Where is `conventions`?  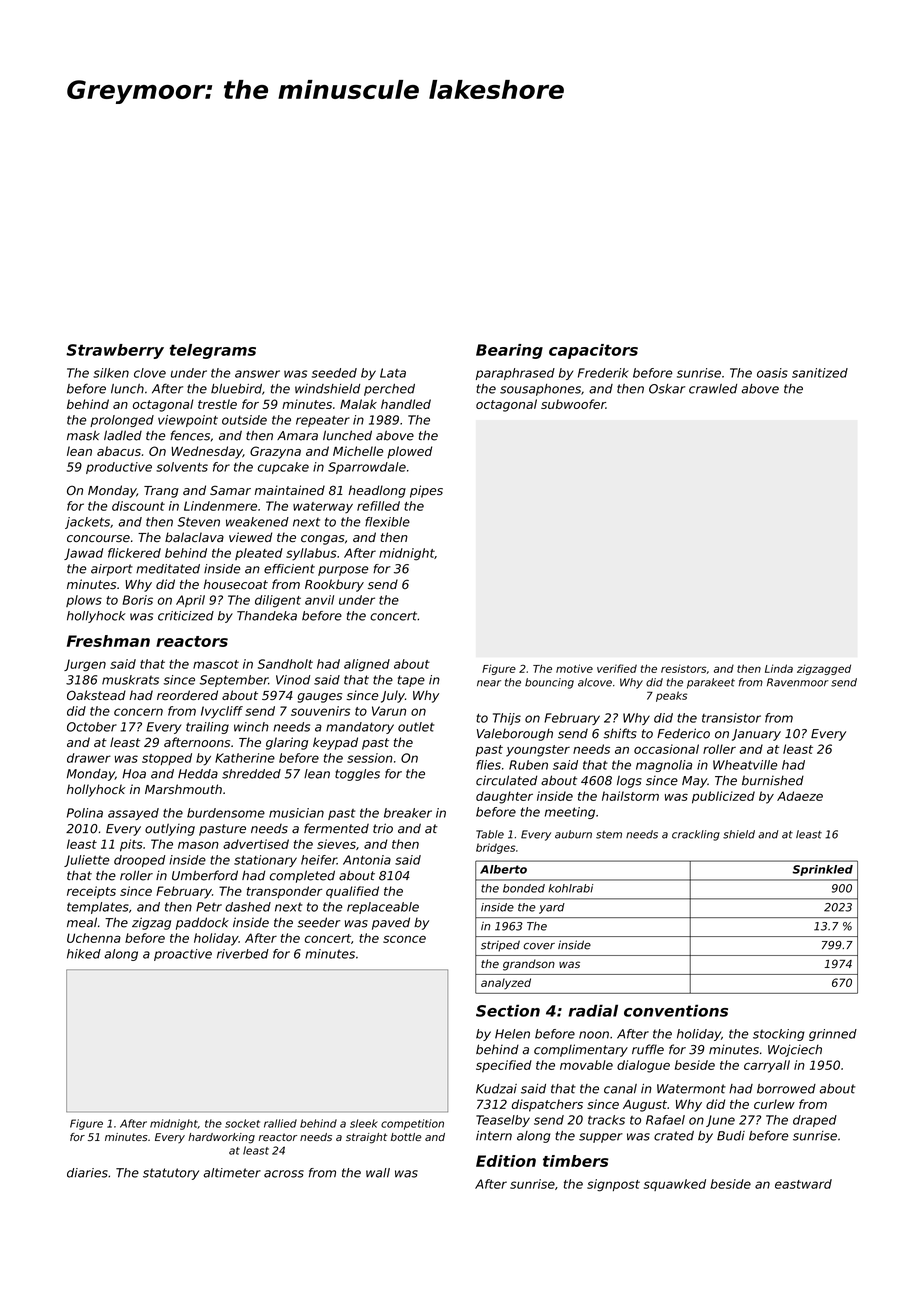 conventions is located at coordinates (676, 1010).
